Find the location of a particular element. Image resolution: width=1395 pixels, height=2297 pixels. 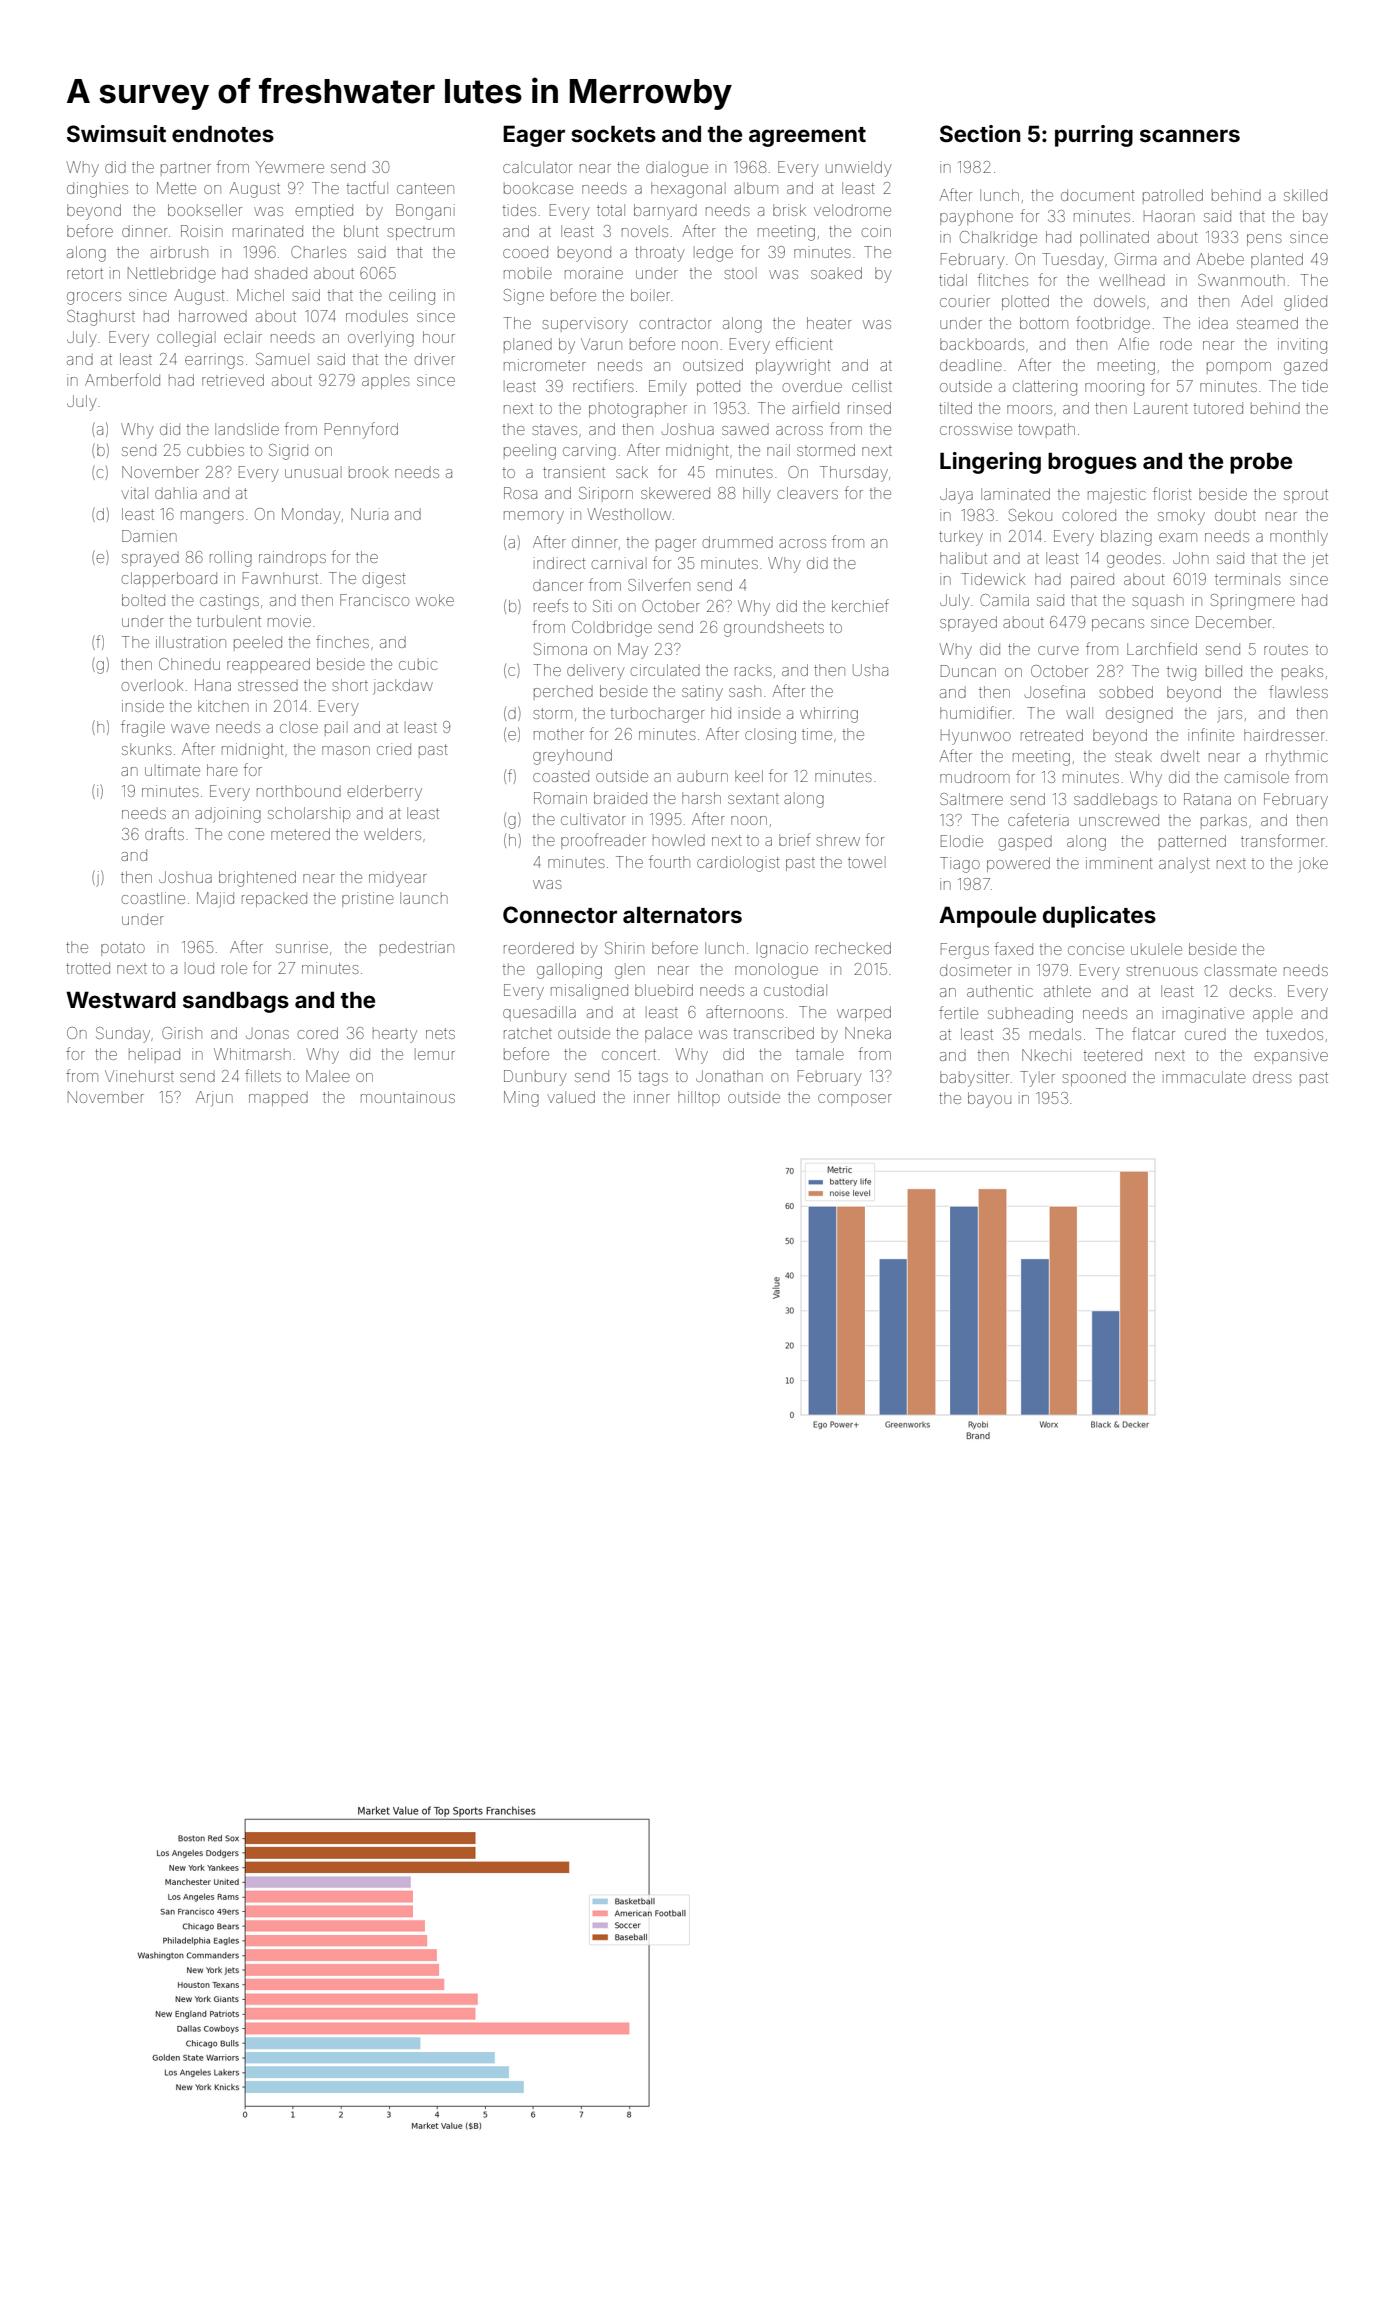

overlook is located at coordinates (152, 685).
